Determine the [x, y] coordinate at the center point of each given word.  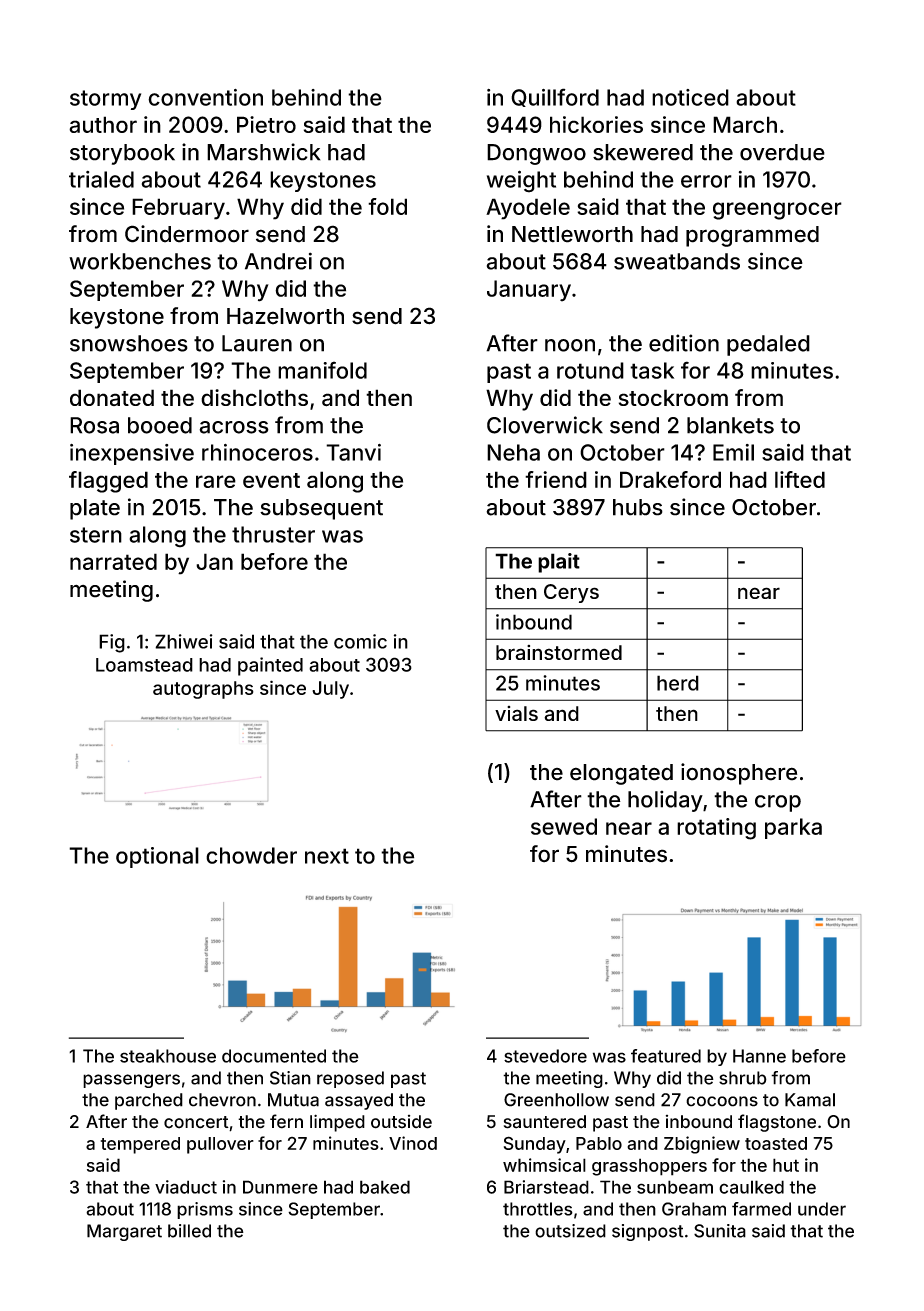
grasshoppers [649, 1167]
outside [401, 1122]
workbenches [140, 261]
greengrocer [777, 211]
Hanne [759, 1056]
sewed [564, 826]
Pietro [266, 124]
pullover [220, 1145]
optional [157, 857]
